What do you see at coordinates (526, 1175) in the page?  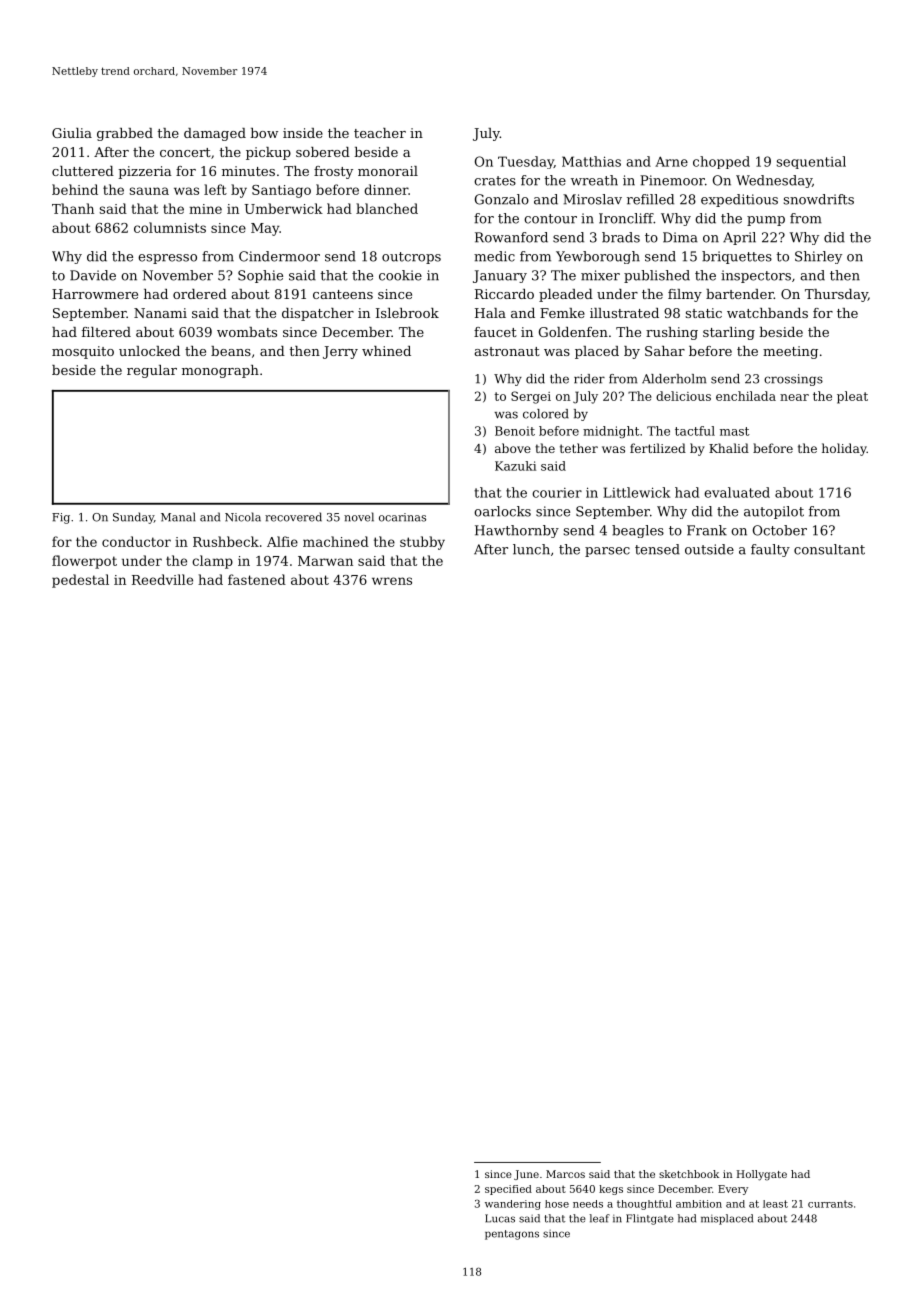 I see `June` at bounding box center [526, 1175].
